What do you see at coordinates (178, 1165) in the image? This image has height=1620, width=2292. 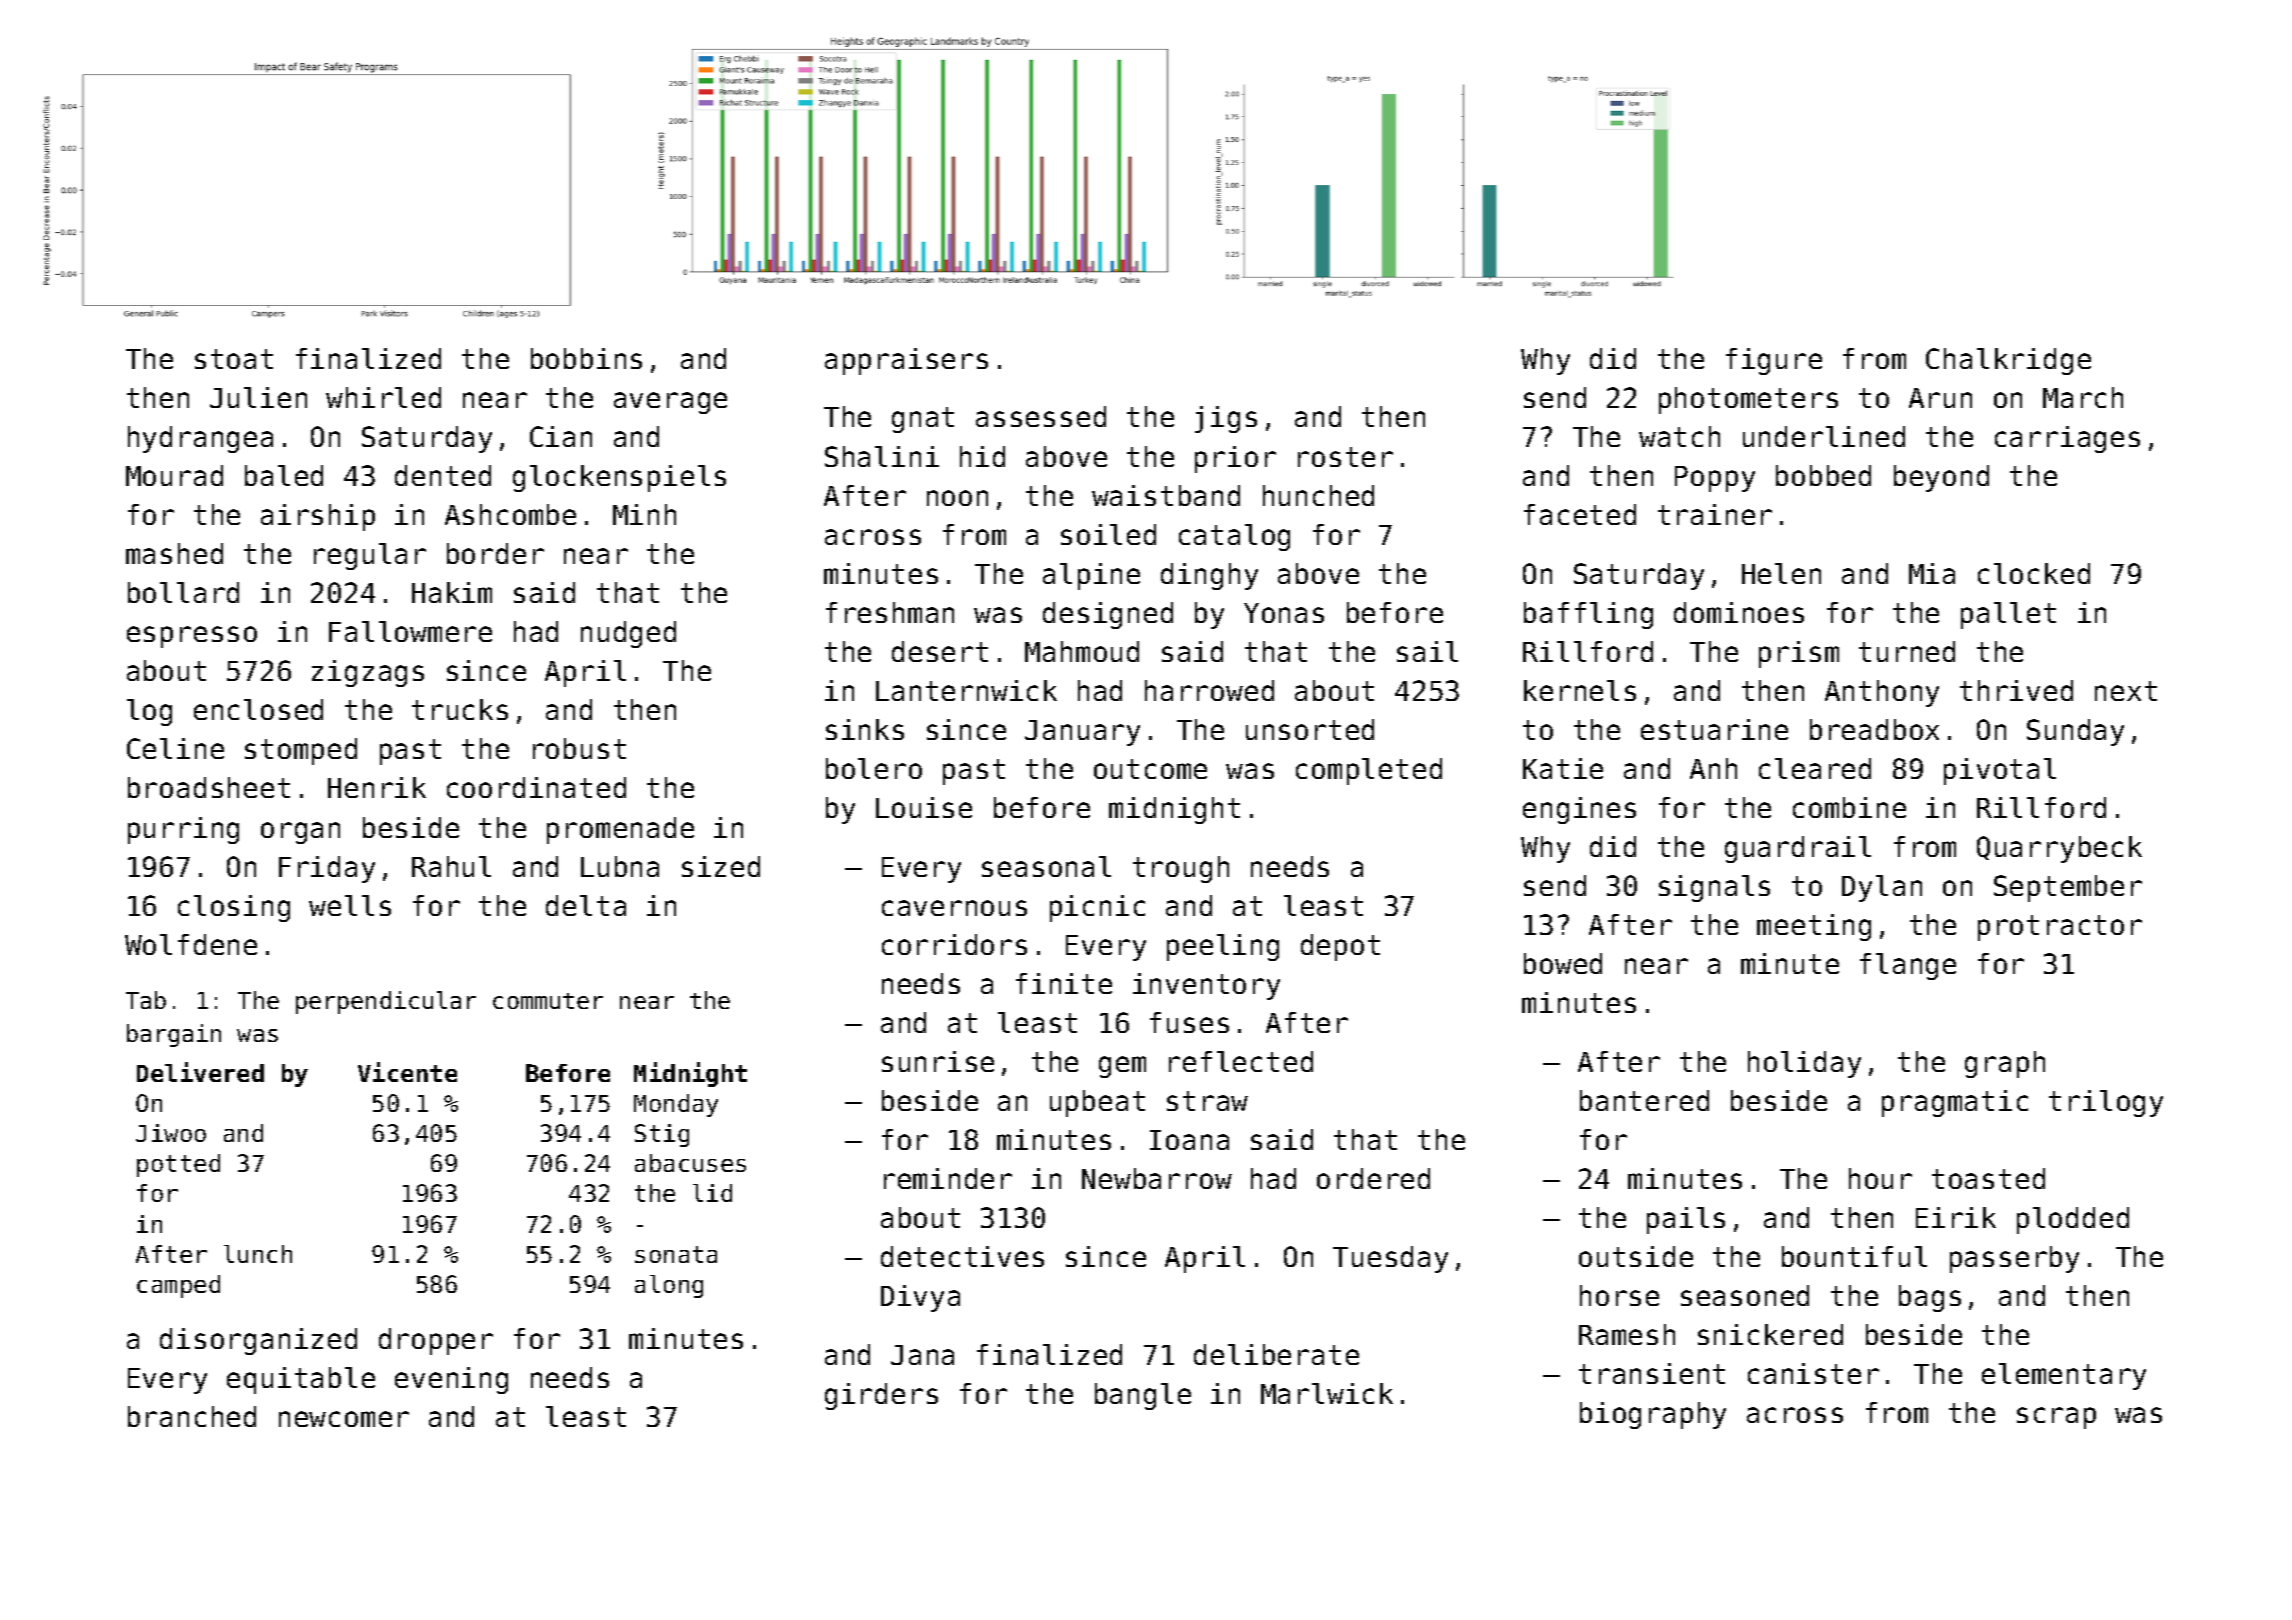 I see `potted` at bounding box center [178, 1165].
